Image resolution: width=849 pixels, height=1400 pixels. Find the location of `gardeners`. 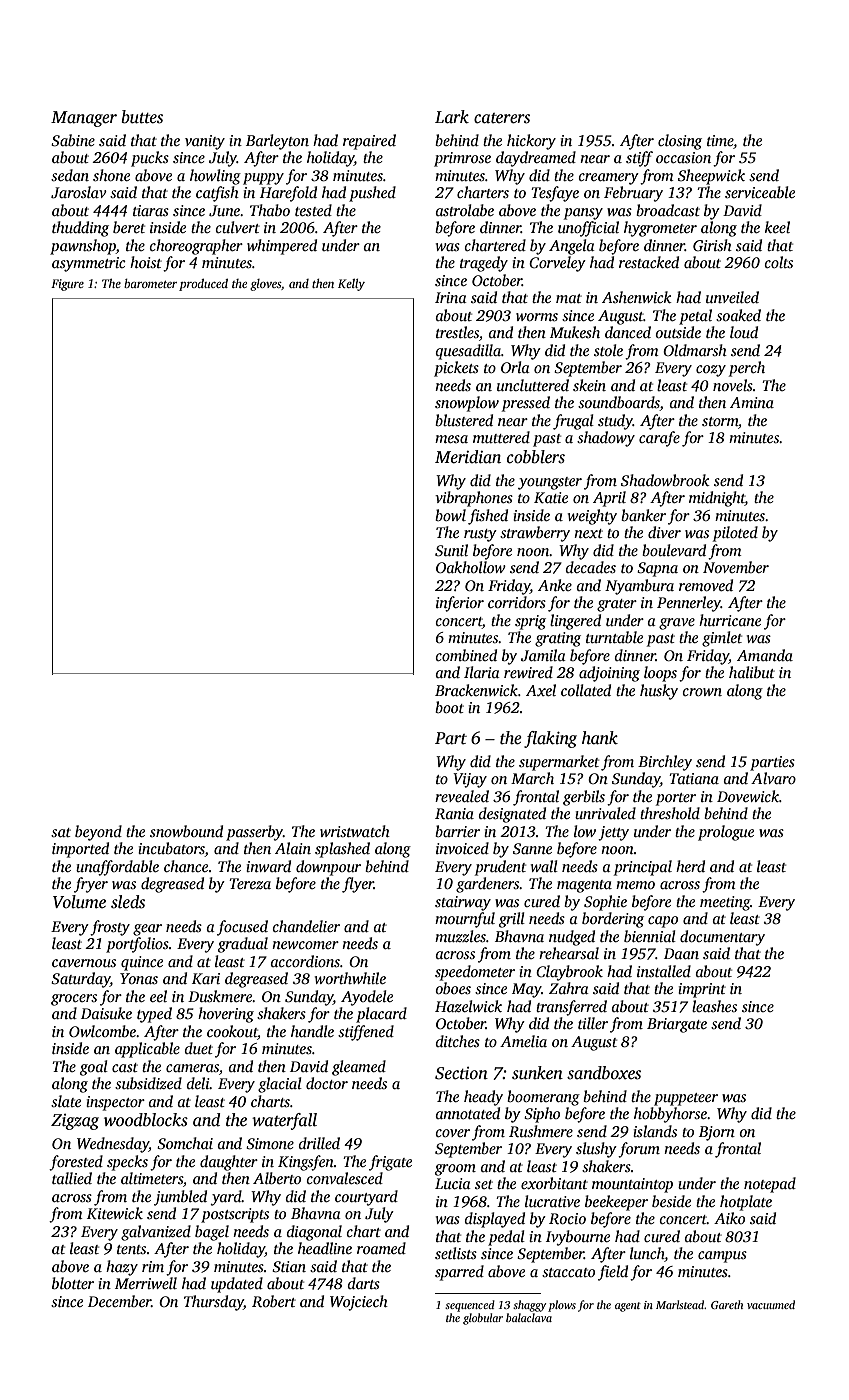

gardeners is located at coordinates (488, 885).
